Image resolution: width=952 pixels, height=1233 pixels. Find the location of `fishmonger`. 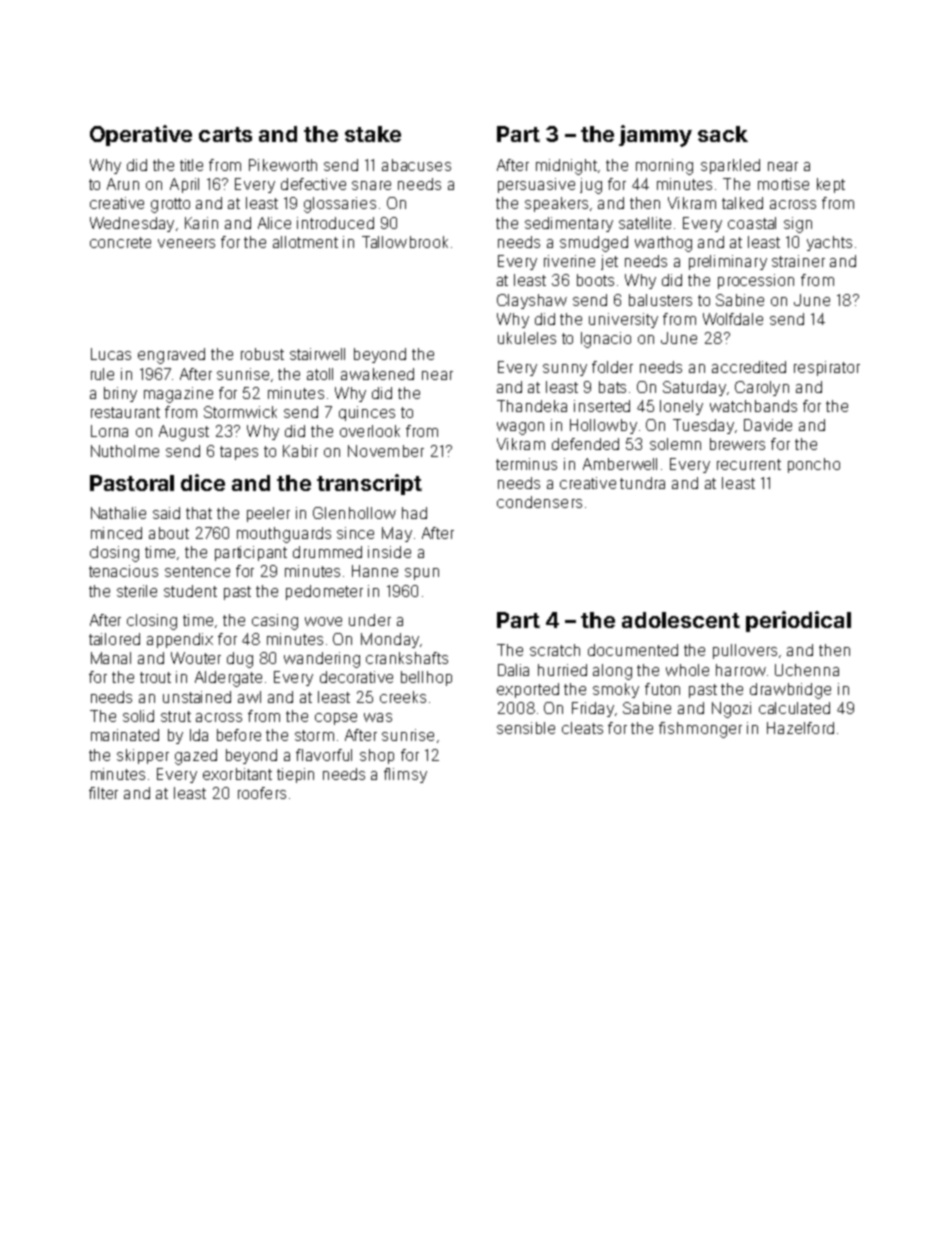

fishmonger is located at coordinates (700, 730).
